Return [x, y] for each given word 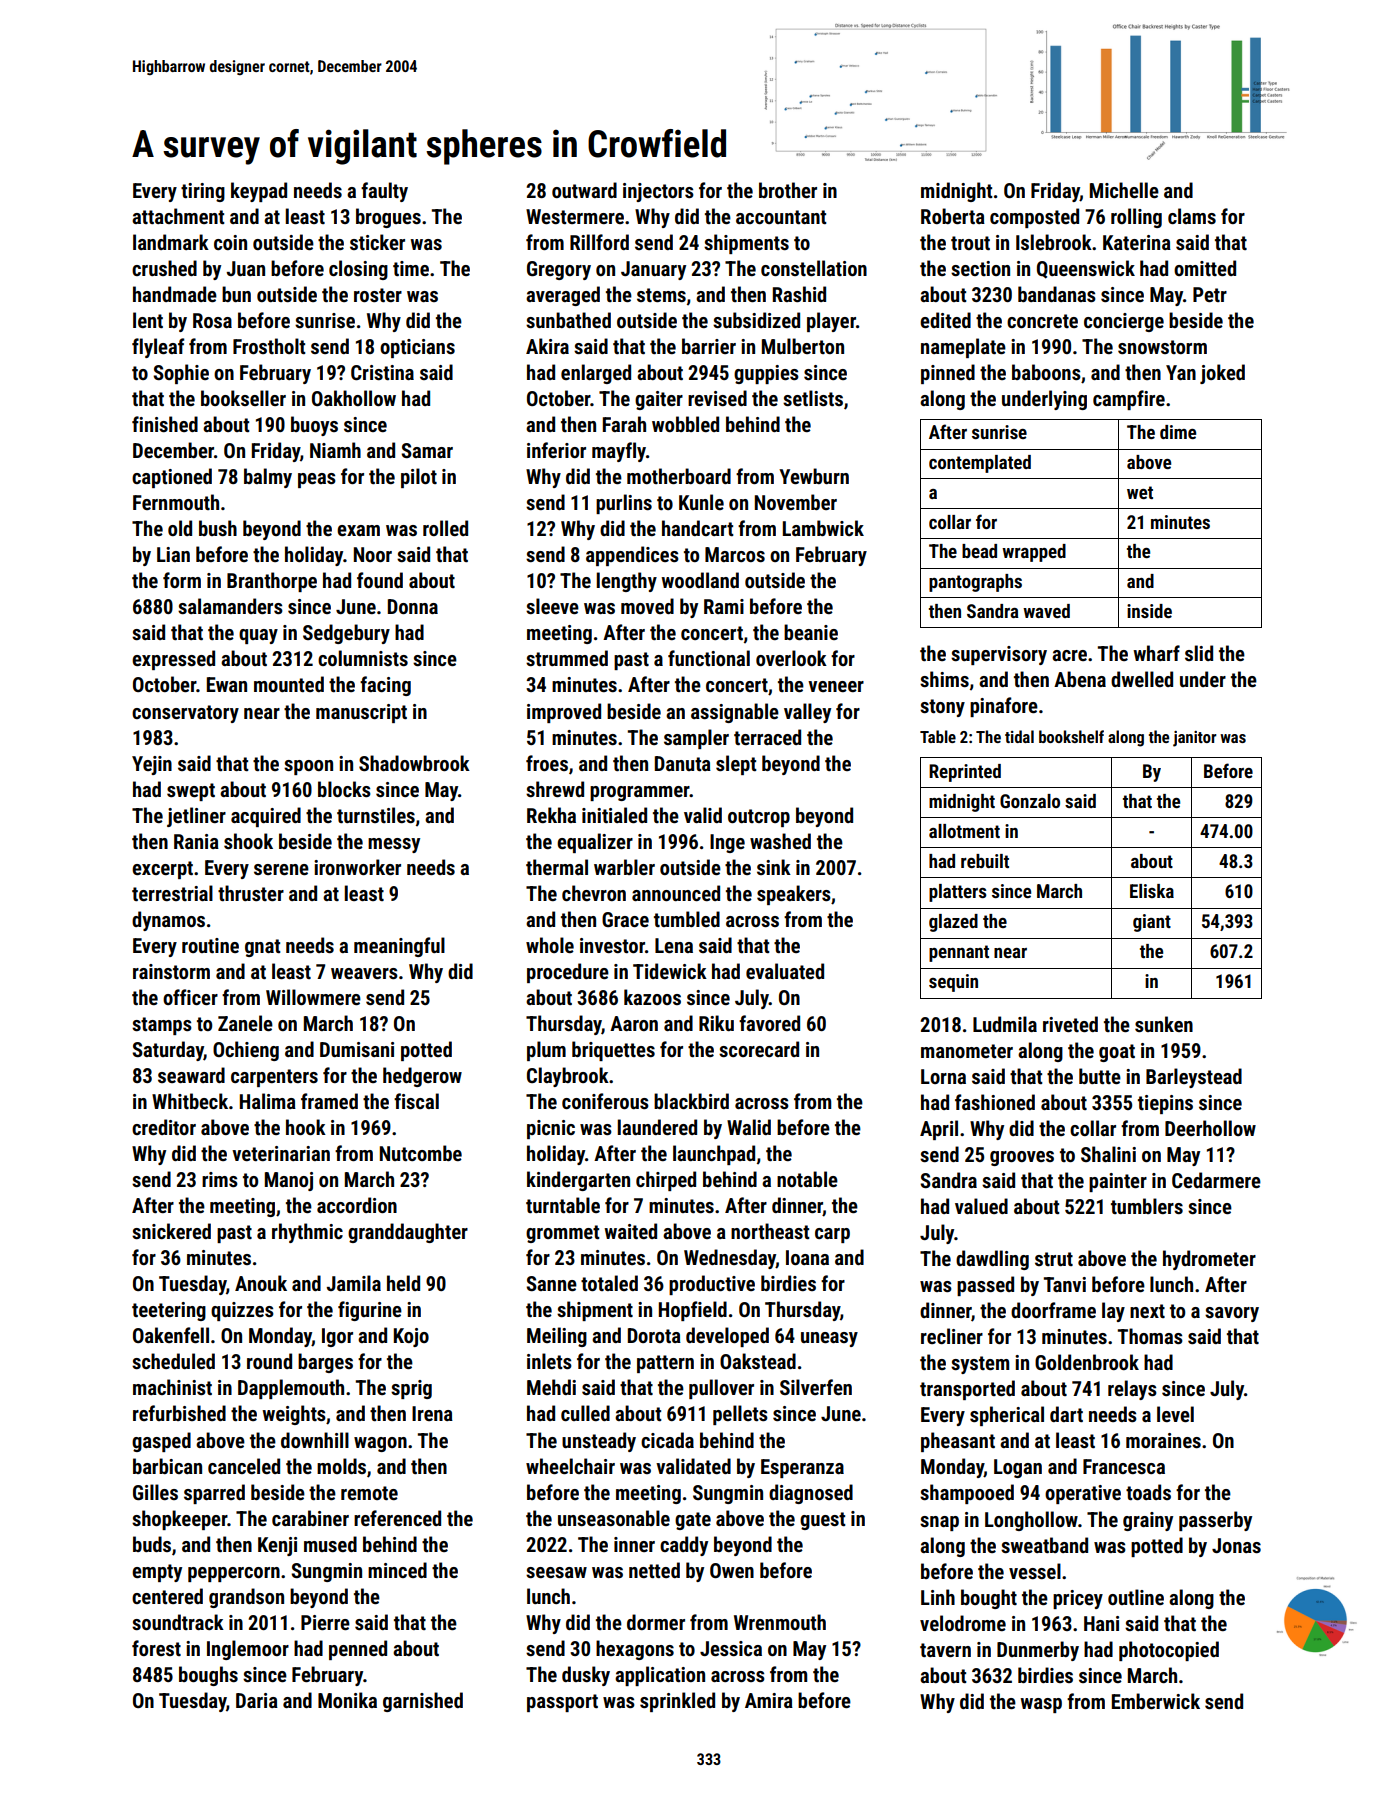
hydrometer [1209, 1260]
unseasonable [614, 1518]
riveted [1070, 1024]
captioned [172, 478]
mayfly [619, 452]
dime [1178, 432]
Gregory [559, 270]
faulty [384, 192]
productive [712, 1285]
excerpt [162, 870]
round [269, 1361]
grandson [246, 1598]
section [980, 268]
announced [676, 893]
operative [1083, 1494]
